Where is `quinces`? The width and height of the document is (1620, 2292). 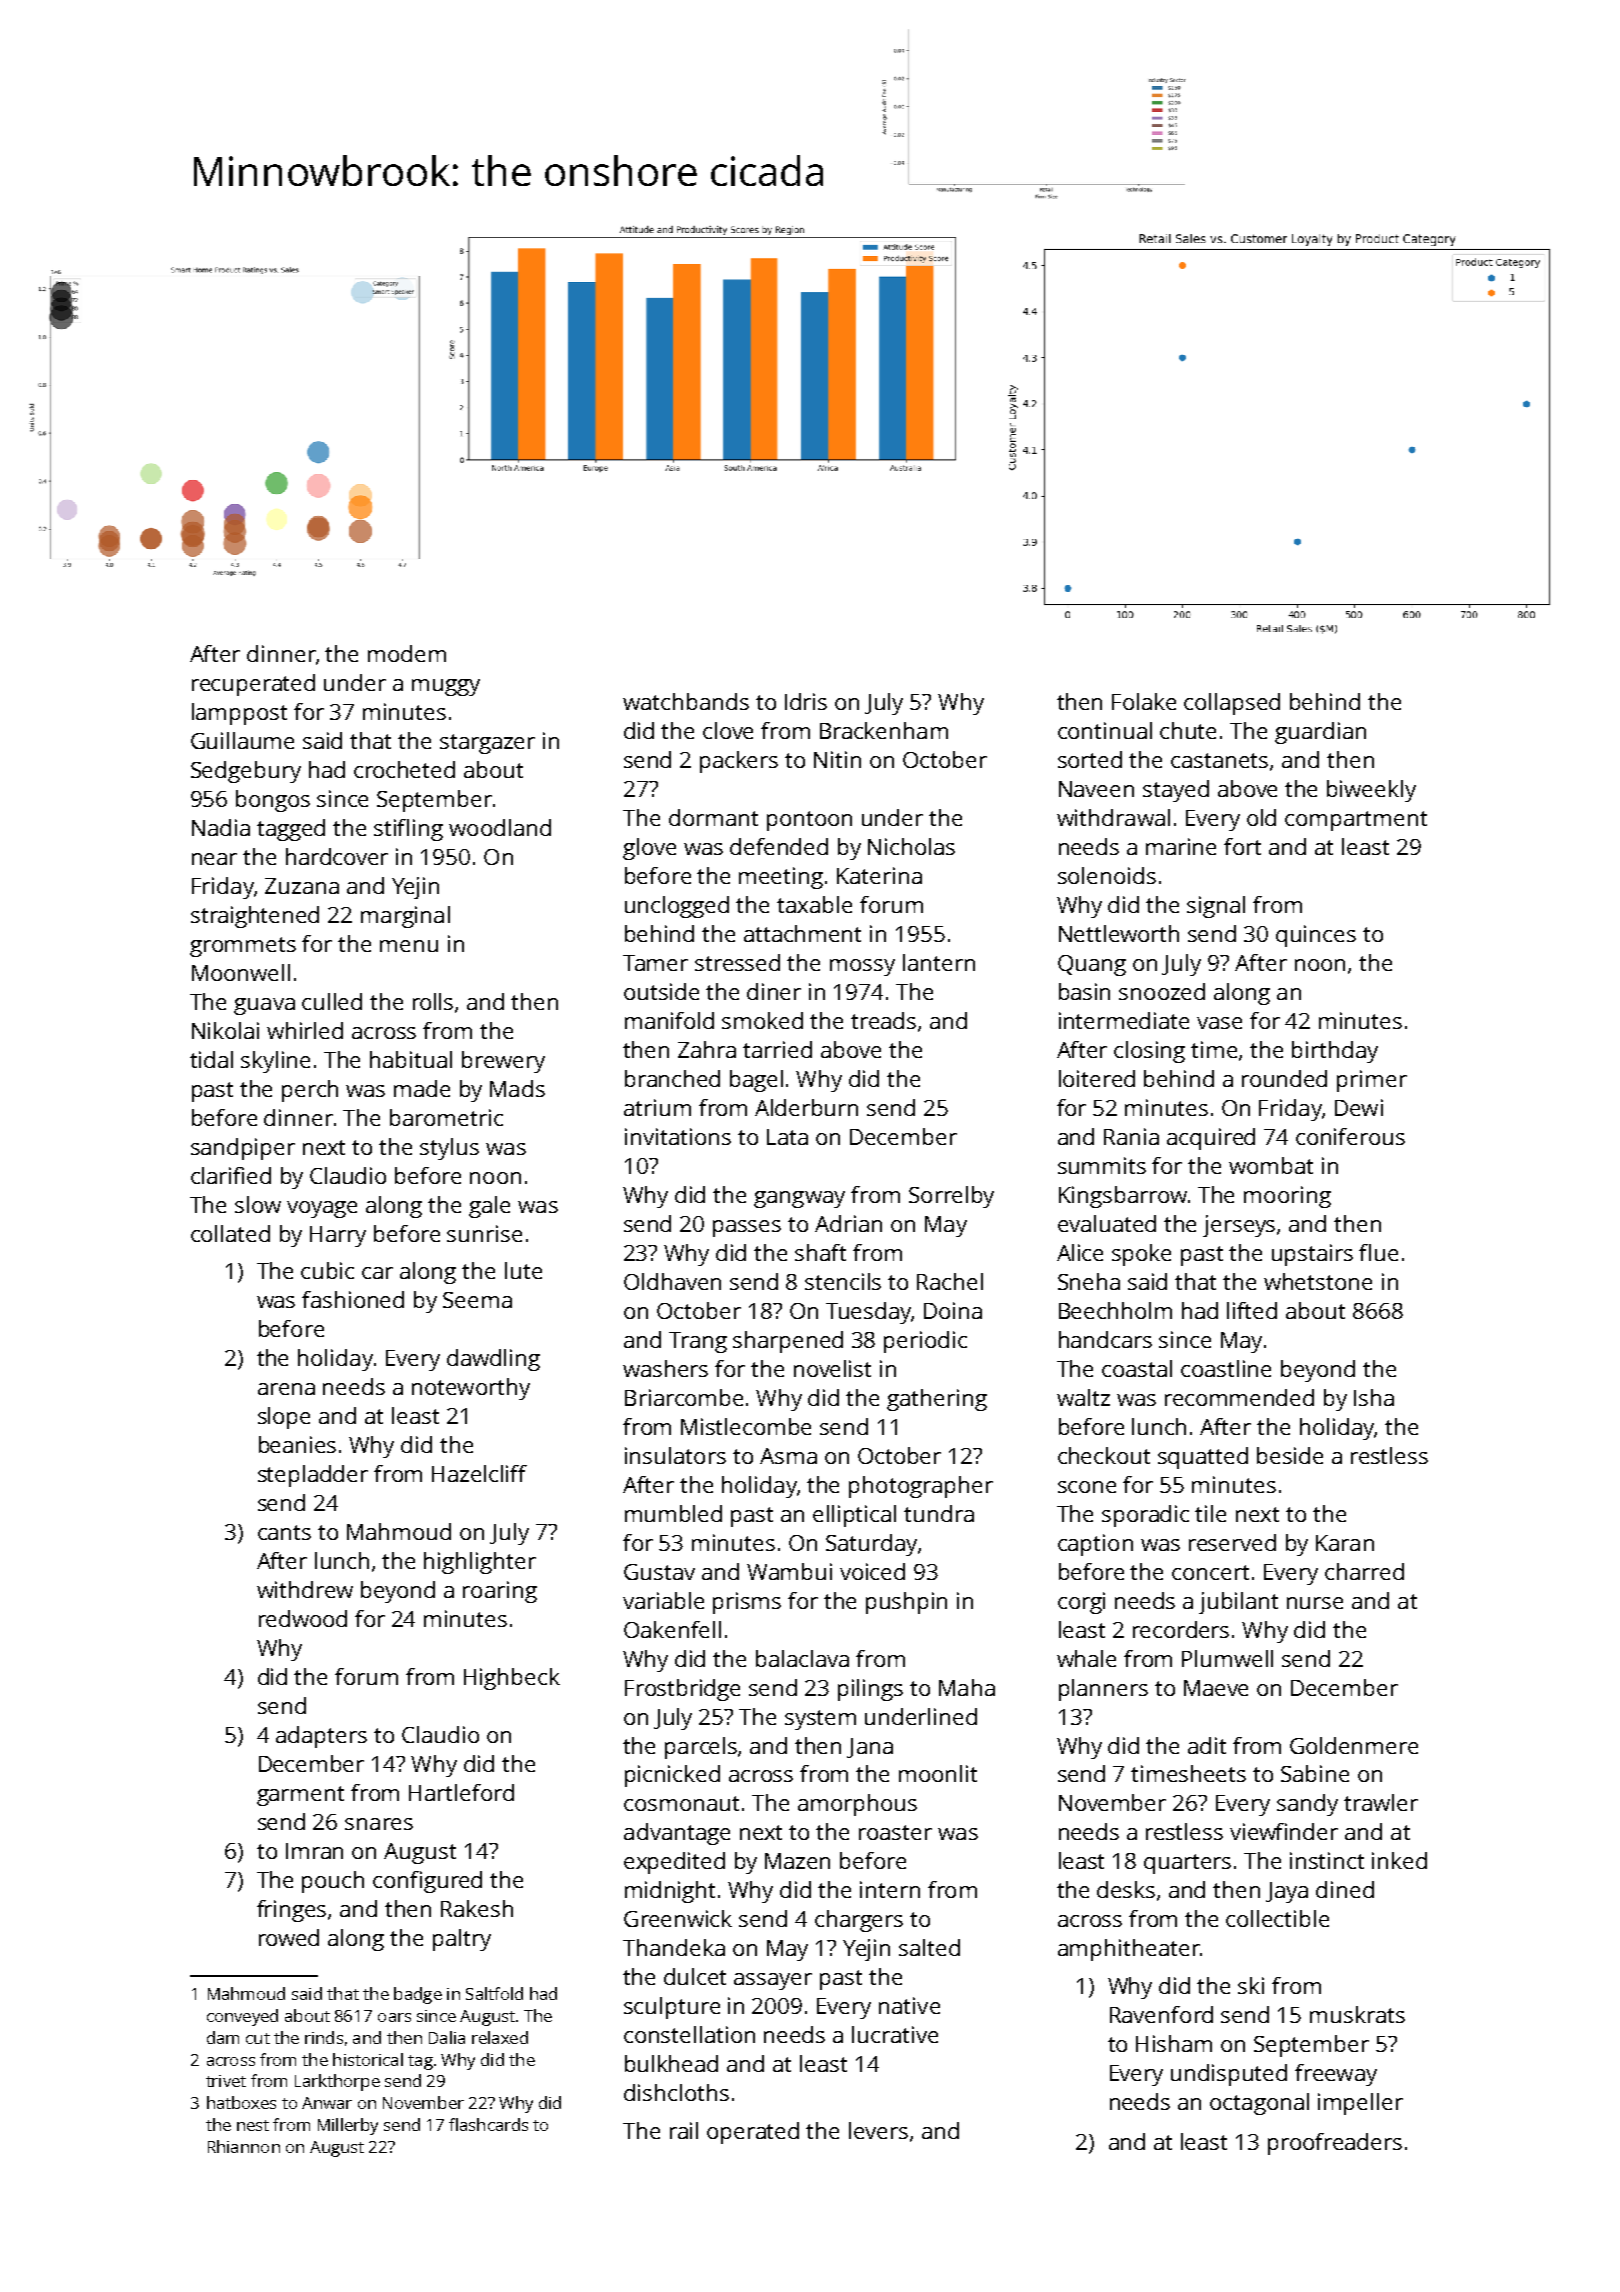
quinces is located at coordinates (1316, 936).
